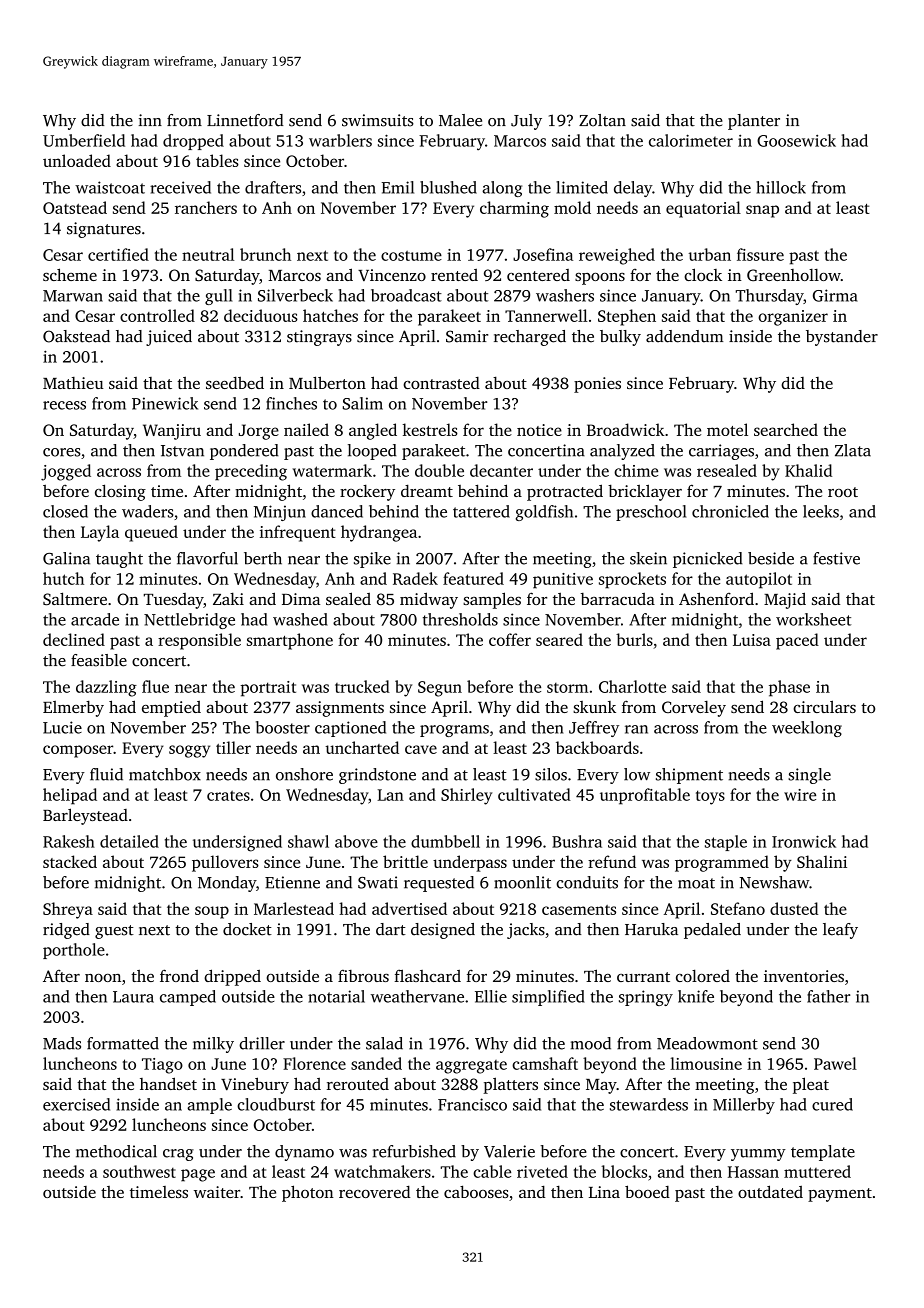 This screenshot has width=924, height=1308. I want to click on mold, so click(572, 207).
